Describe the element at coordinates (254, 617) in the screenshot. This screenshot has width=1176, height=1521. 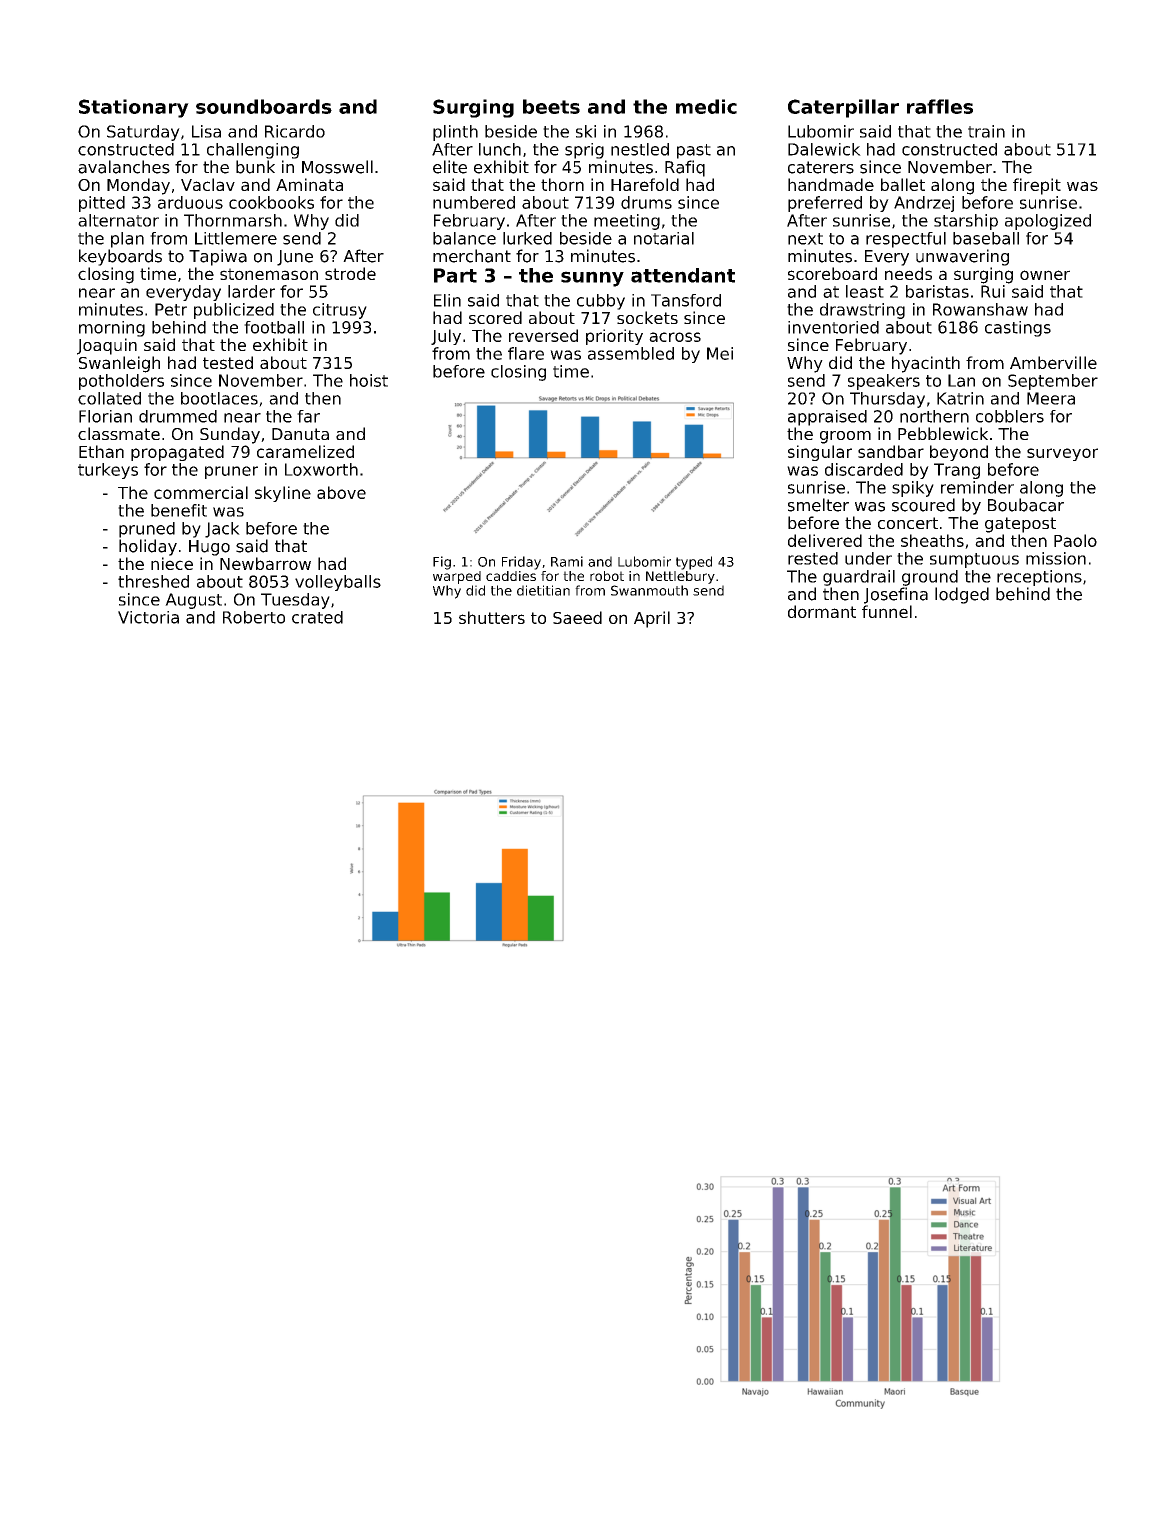
I see `Roberto` at that location.
